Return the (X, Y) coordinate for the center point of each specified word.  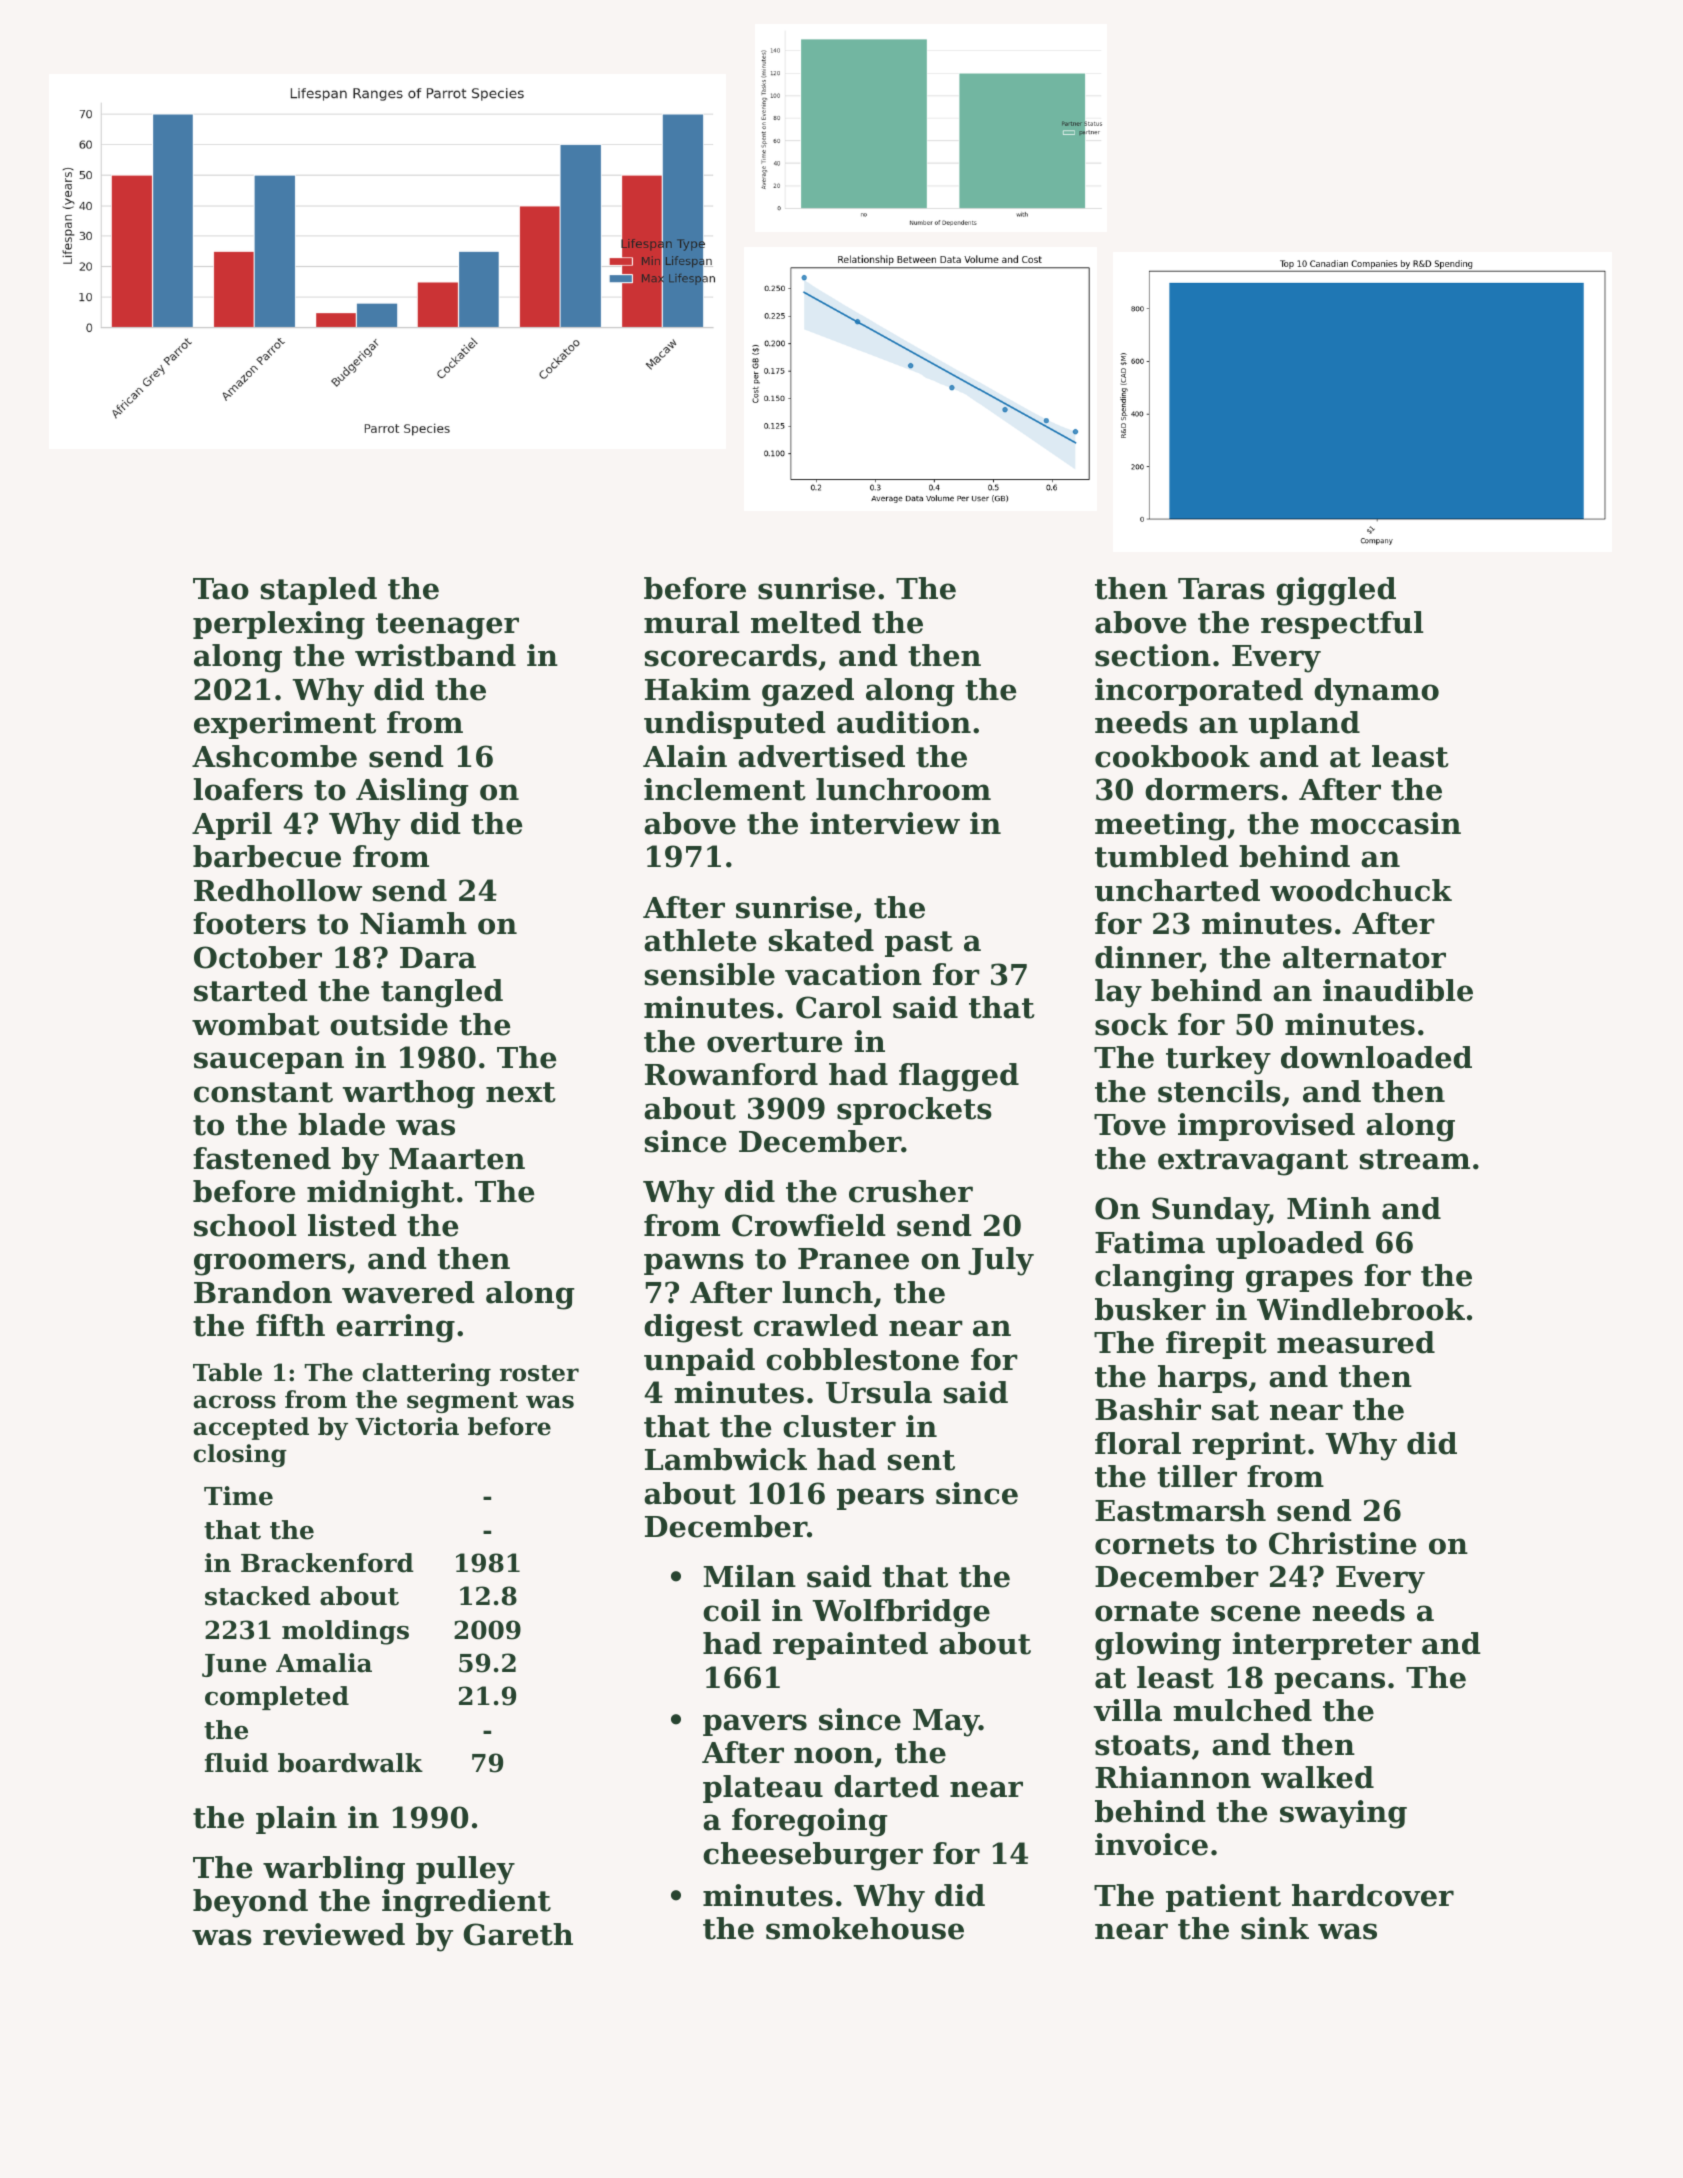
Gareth (518, 1934)
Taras (1221, 589)
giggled (1336, 591)
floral (1138, 1443)
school (245, 1225)
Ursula (879, 1392)
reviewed (334, 1934)
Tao (221, 589)
